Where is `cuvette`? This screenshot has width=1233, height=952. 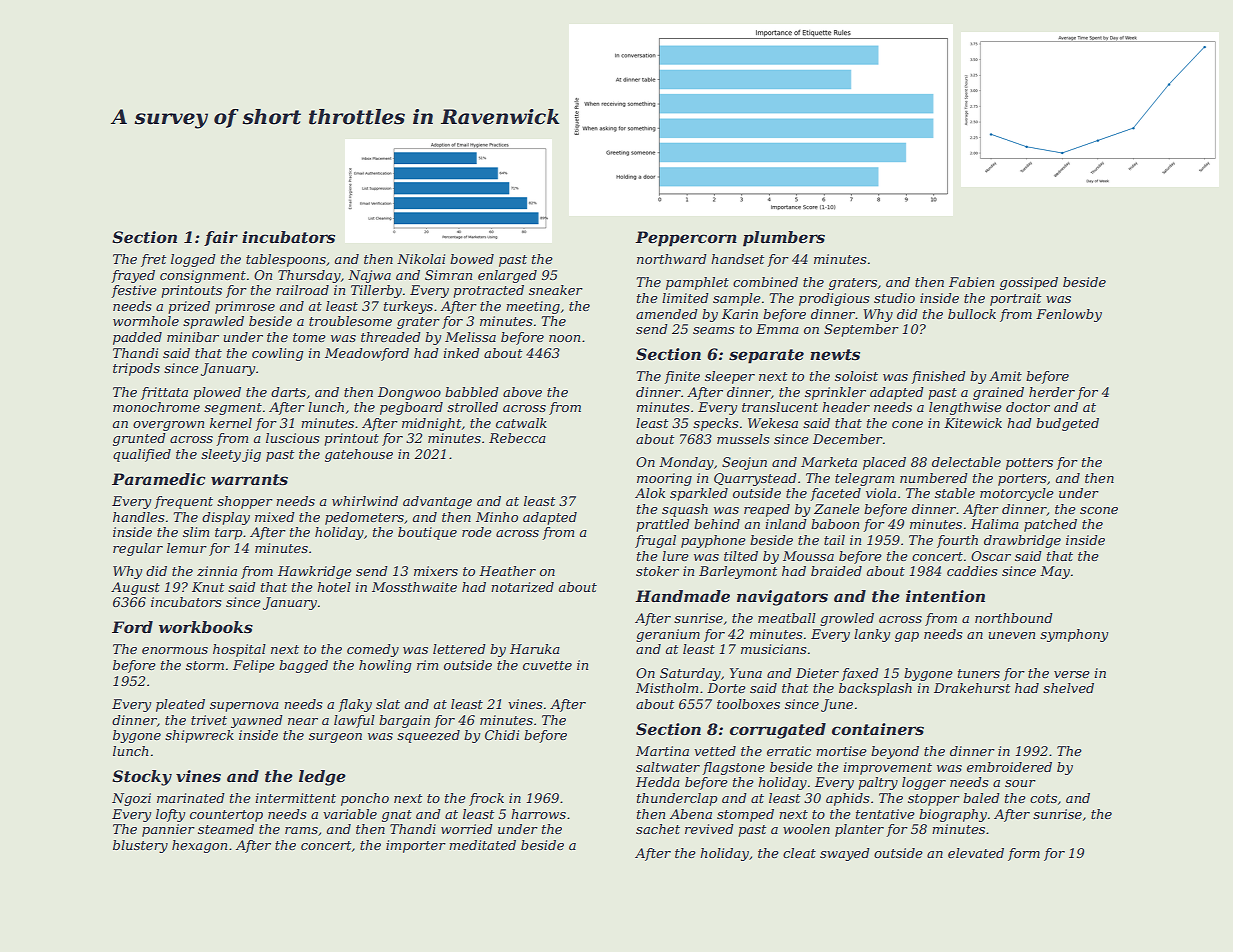
cuvette is located at coordinates (547, 665).
